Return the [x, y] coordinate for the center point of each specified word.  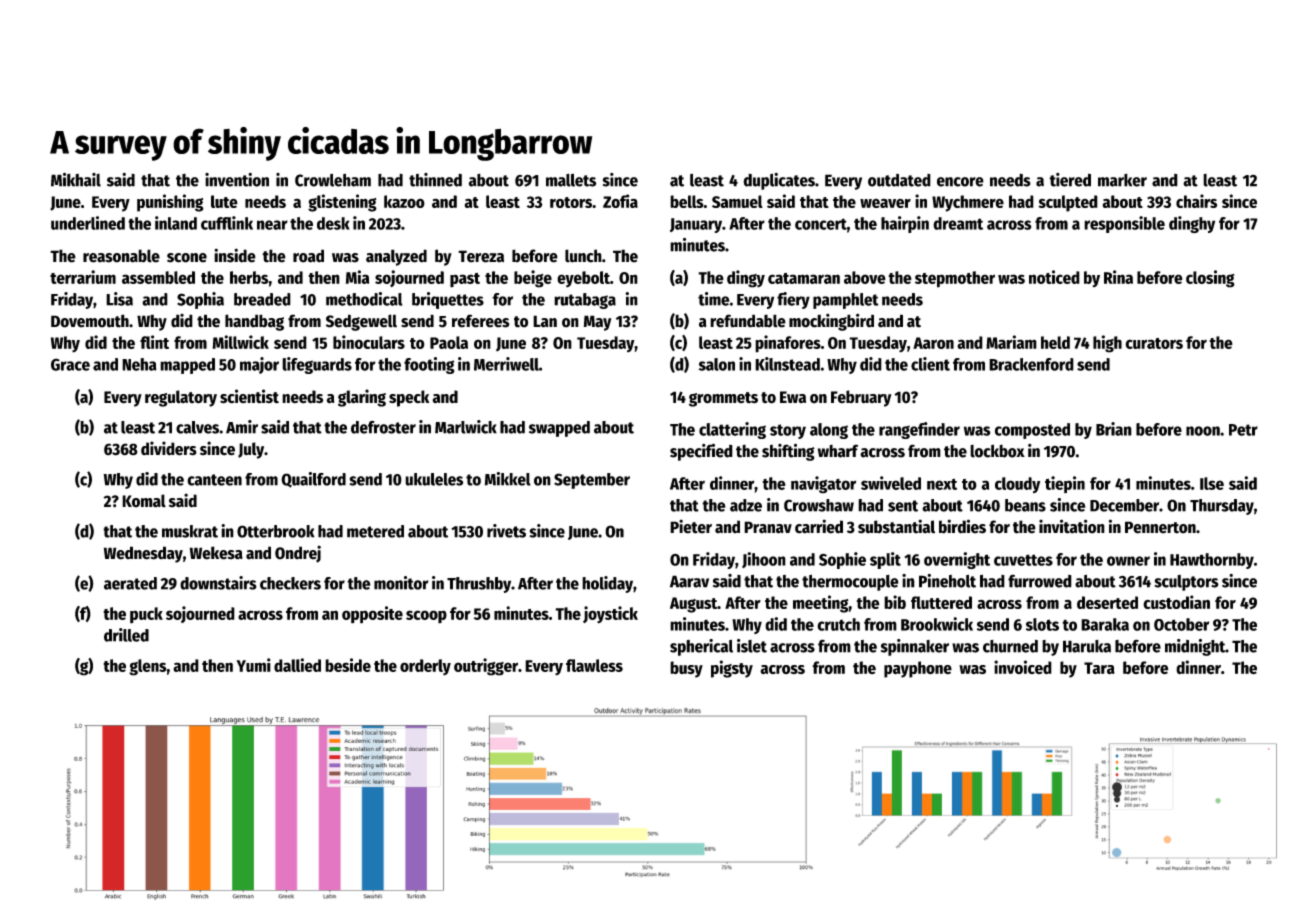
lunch [583, 256]
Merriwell [506, 364]
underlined [88, 223]
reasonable [121, 256]
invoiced [1023, 667]
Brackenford [1031, 364]
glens [148, 667]
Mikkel [507, 479]
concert [821, 224]
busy [686, 669]
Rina [1118, 277]
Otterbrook [276, 531]
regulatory [181, 398]
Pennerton [1160, 527]
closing [1210, 279]
